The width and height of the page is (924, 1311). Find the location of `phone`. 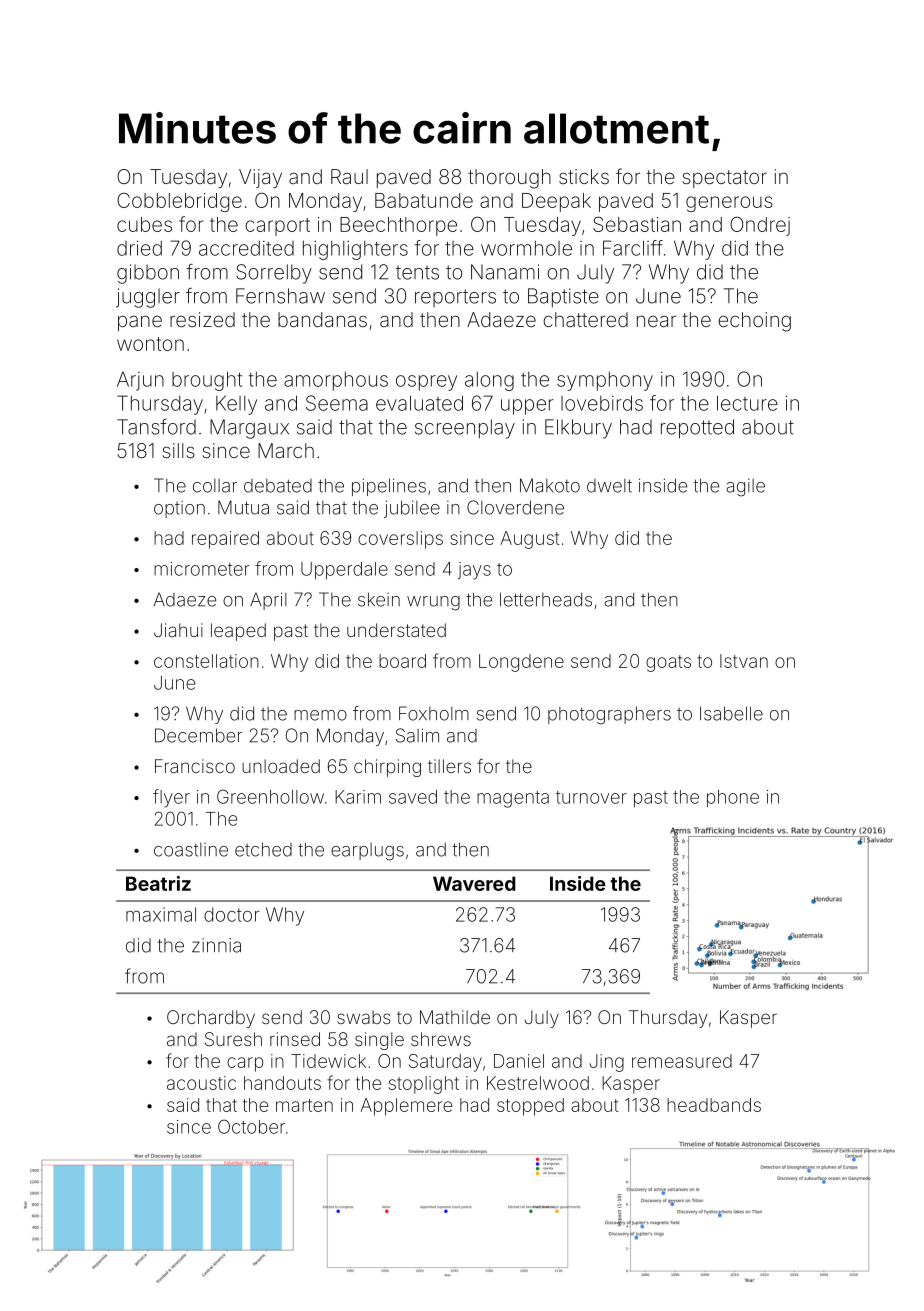

phone is located at coordinates (733, 799).
